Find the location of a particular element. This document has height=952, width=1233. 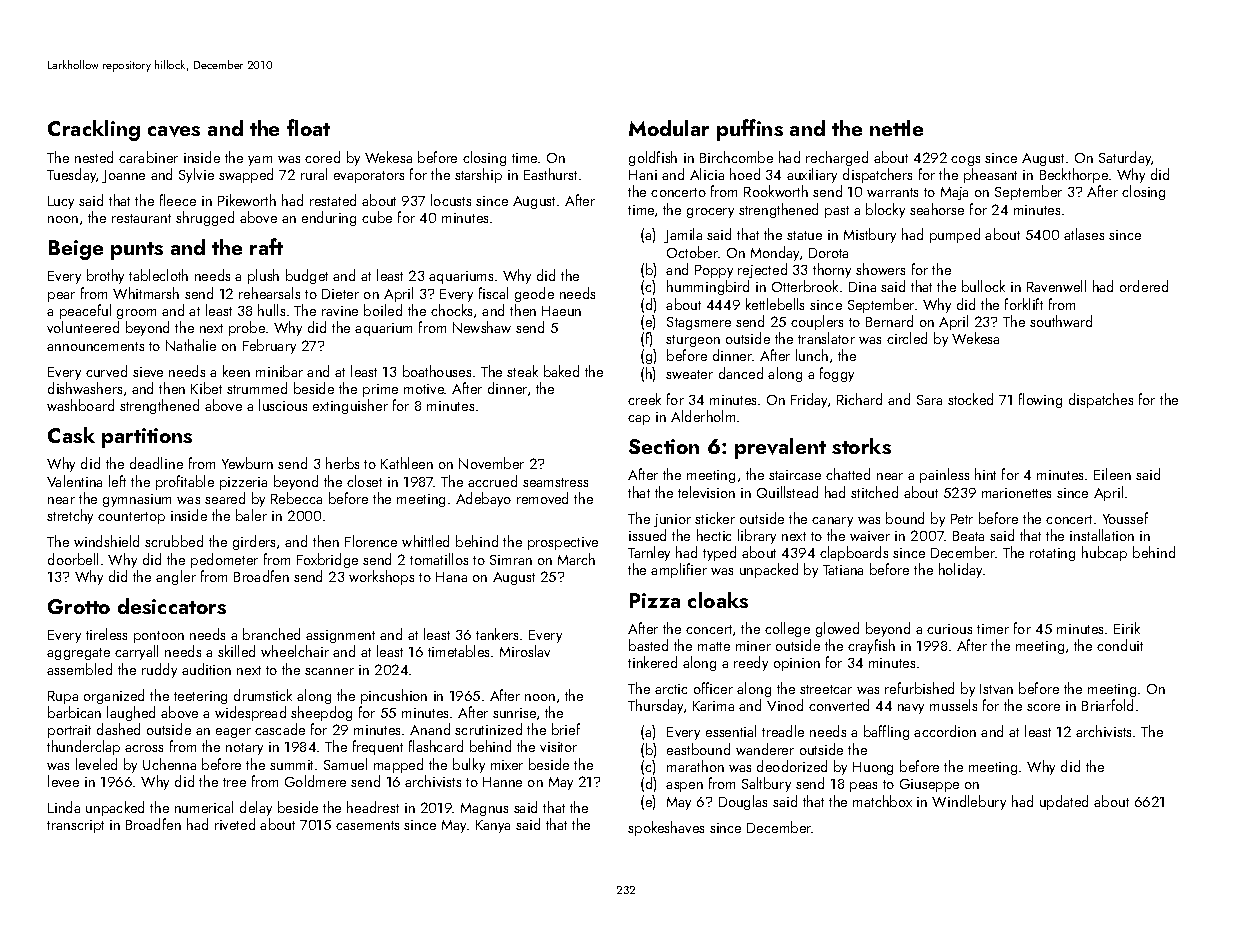

Modular is located at coordinates (669, 128).
